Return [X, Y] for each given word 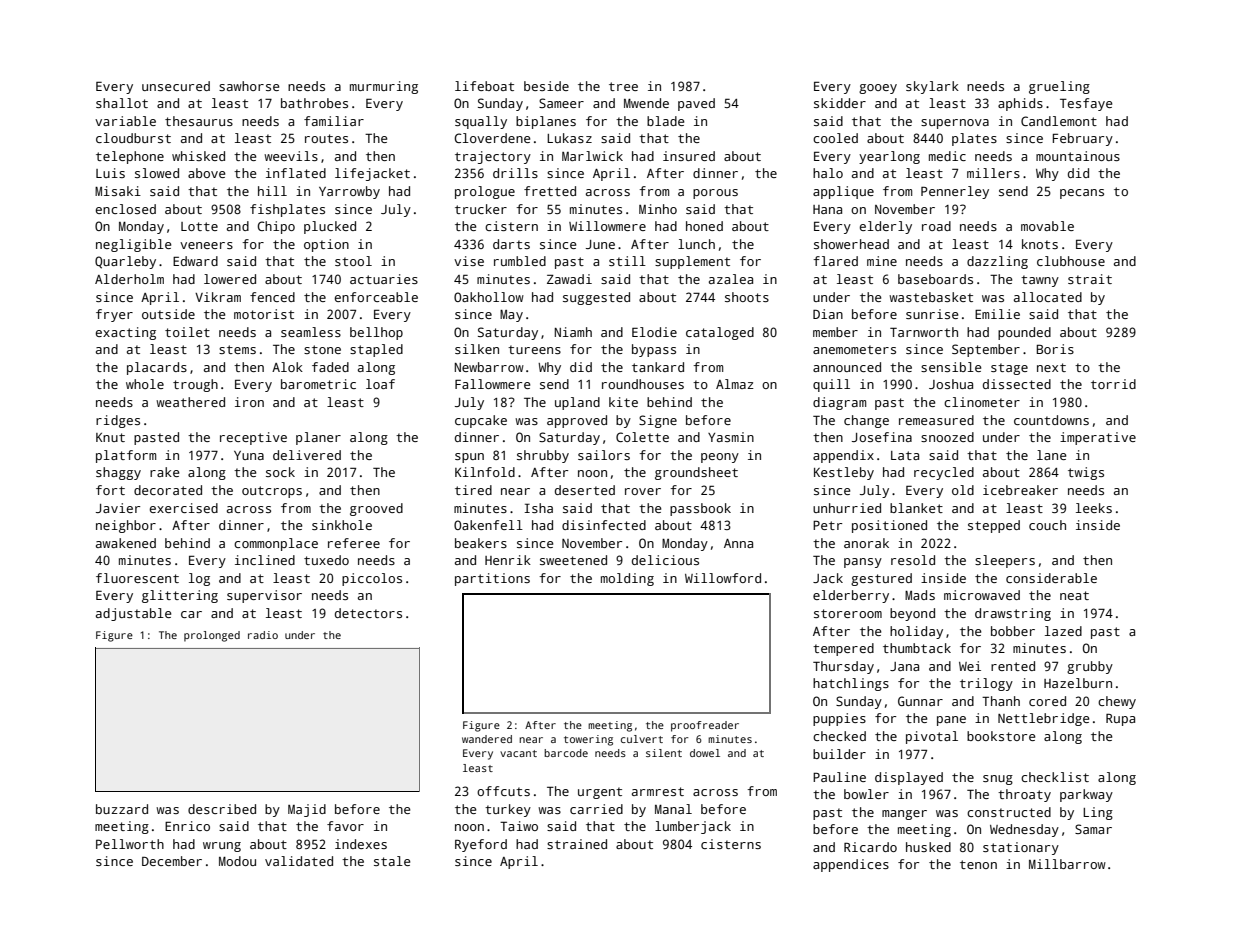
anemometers [854, 349]
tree [623, 86]
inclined [265, 560]
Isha [538, 508]
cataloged [720, 333]
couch [1047, 525]
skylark [932, 87]
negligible [133, 245]
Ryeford [481, 845]
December [172, 861]
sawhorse [249, 86]
